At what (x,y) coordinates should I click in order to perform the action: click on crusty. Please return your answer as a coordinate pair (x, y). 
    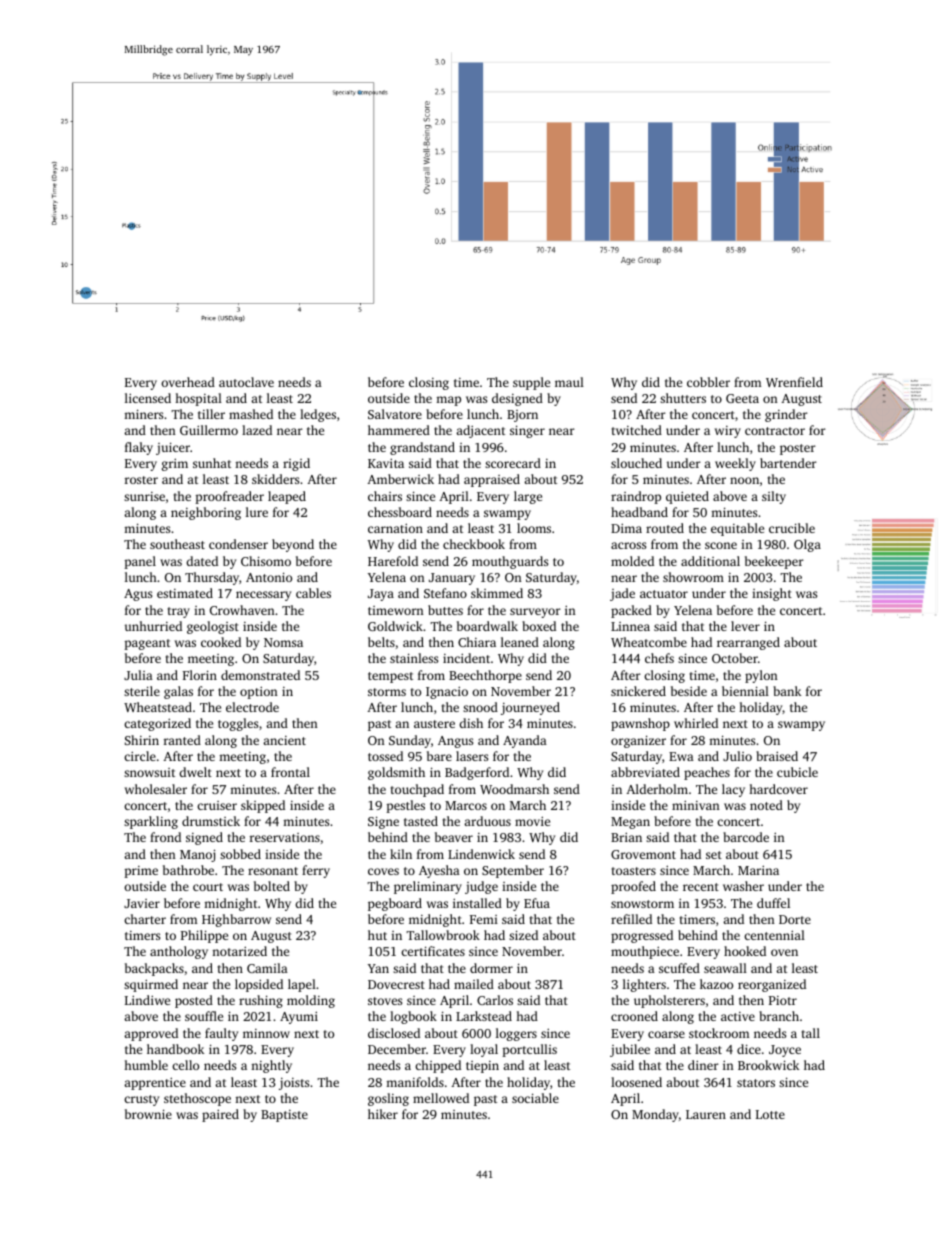
    Looking at the image, I should click on (141, 1100).
